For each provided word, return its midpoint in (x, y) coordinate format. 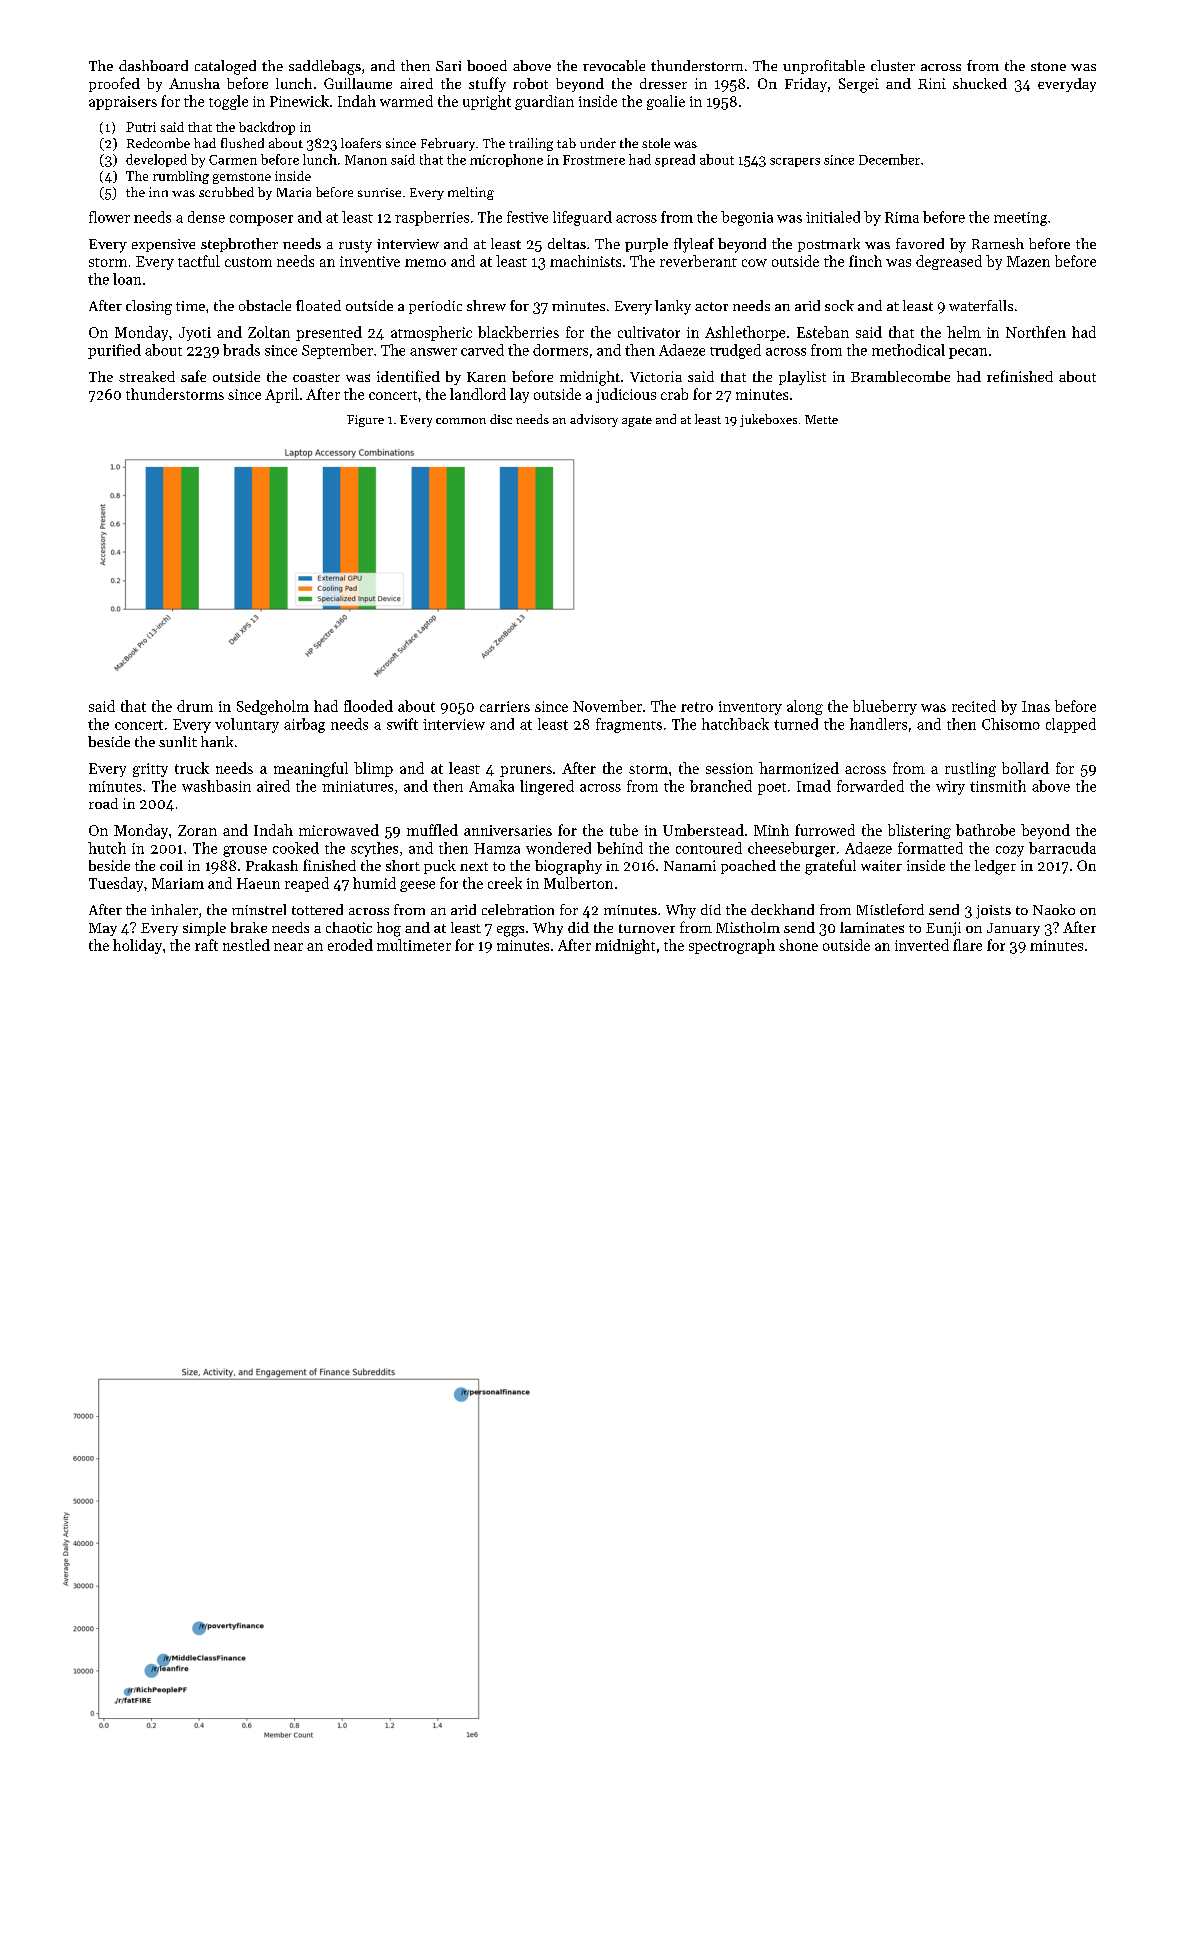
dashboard (153, 65)
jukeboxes (768, 420)
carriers (505, 706)
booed (487, 65)
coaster (316, 377)
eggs (510, 931)
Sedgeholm (273, 707)
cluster (893, 65)
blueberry (885, 707)
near (288, 947)
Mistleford (890, 909)
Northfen (1036, 332)
